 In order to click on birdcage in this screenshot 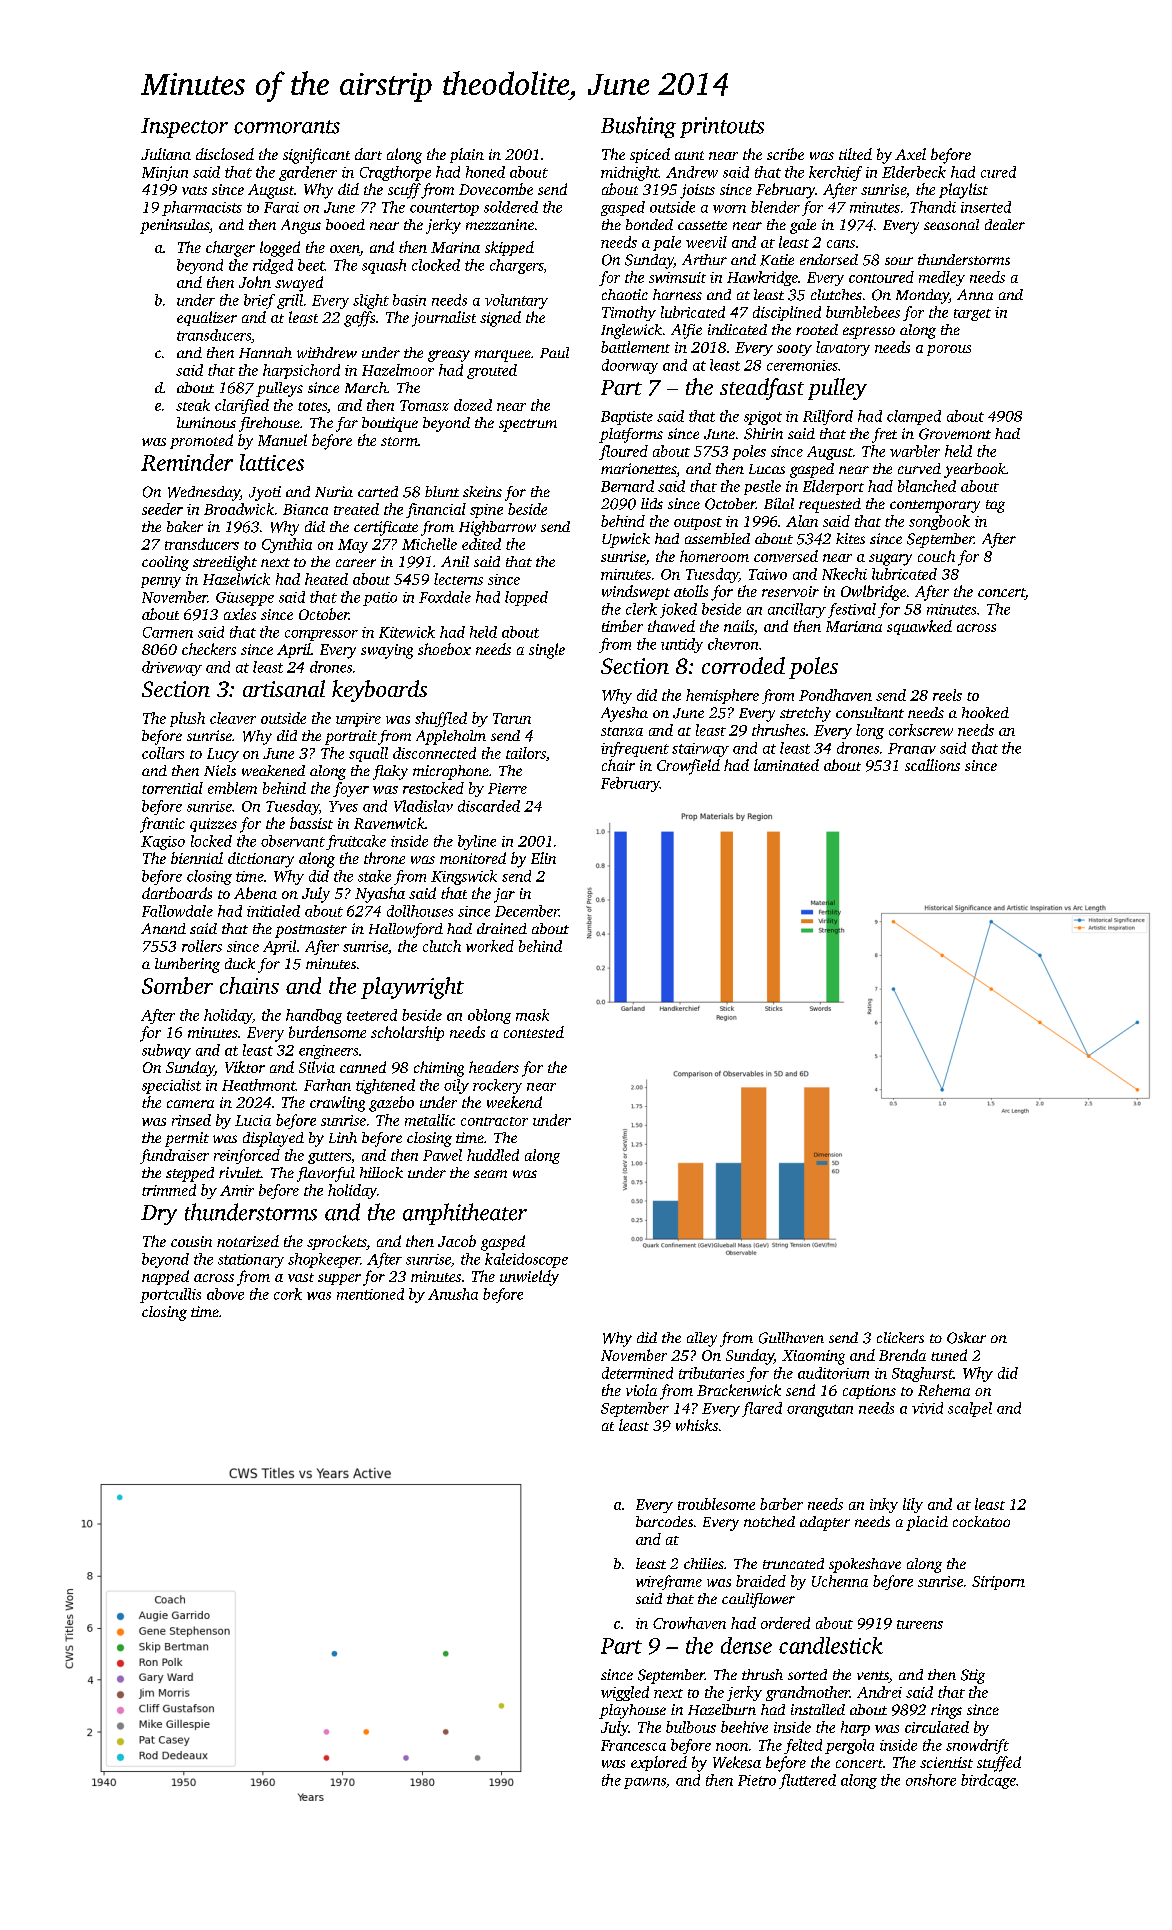, I will do `click(988, 1781)`.
